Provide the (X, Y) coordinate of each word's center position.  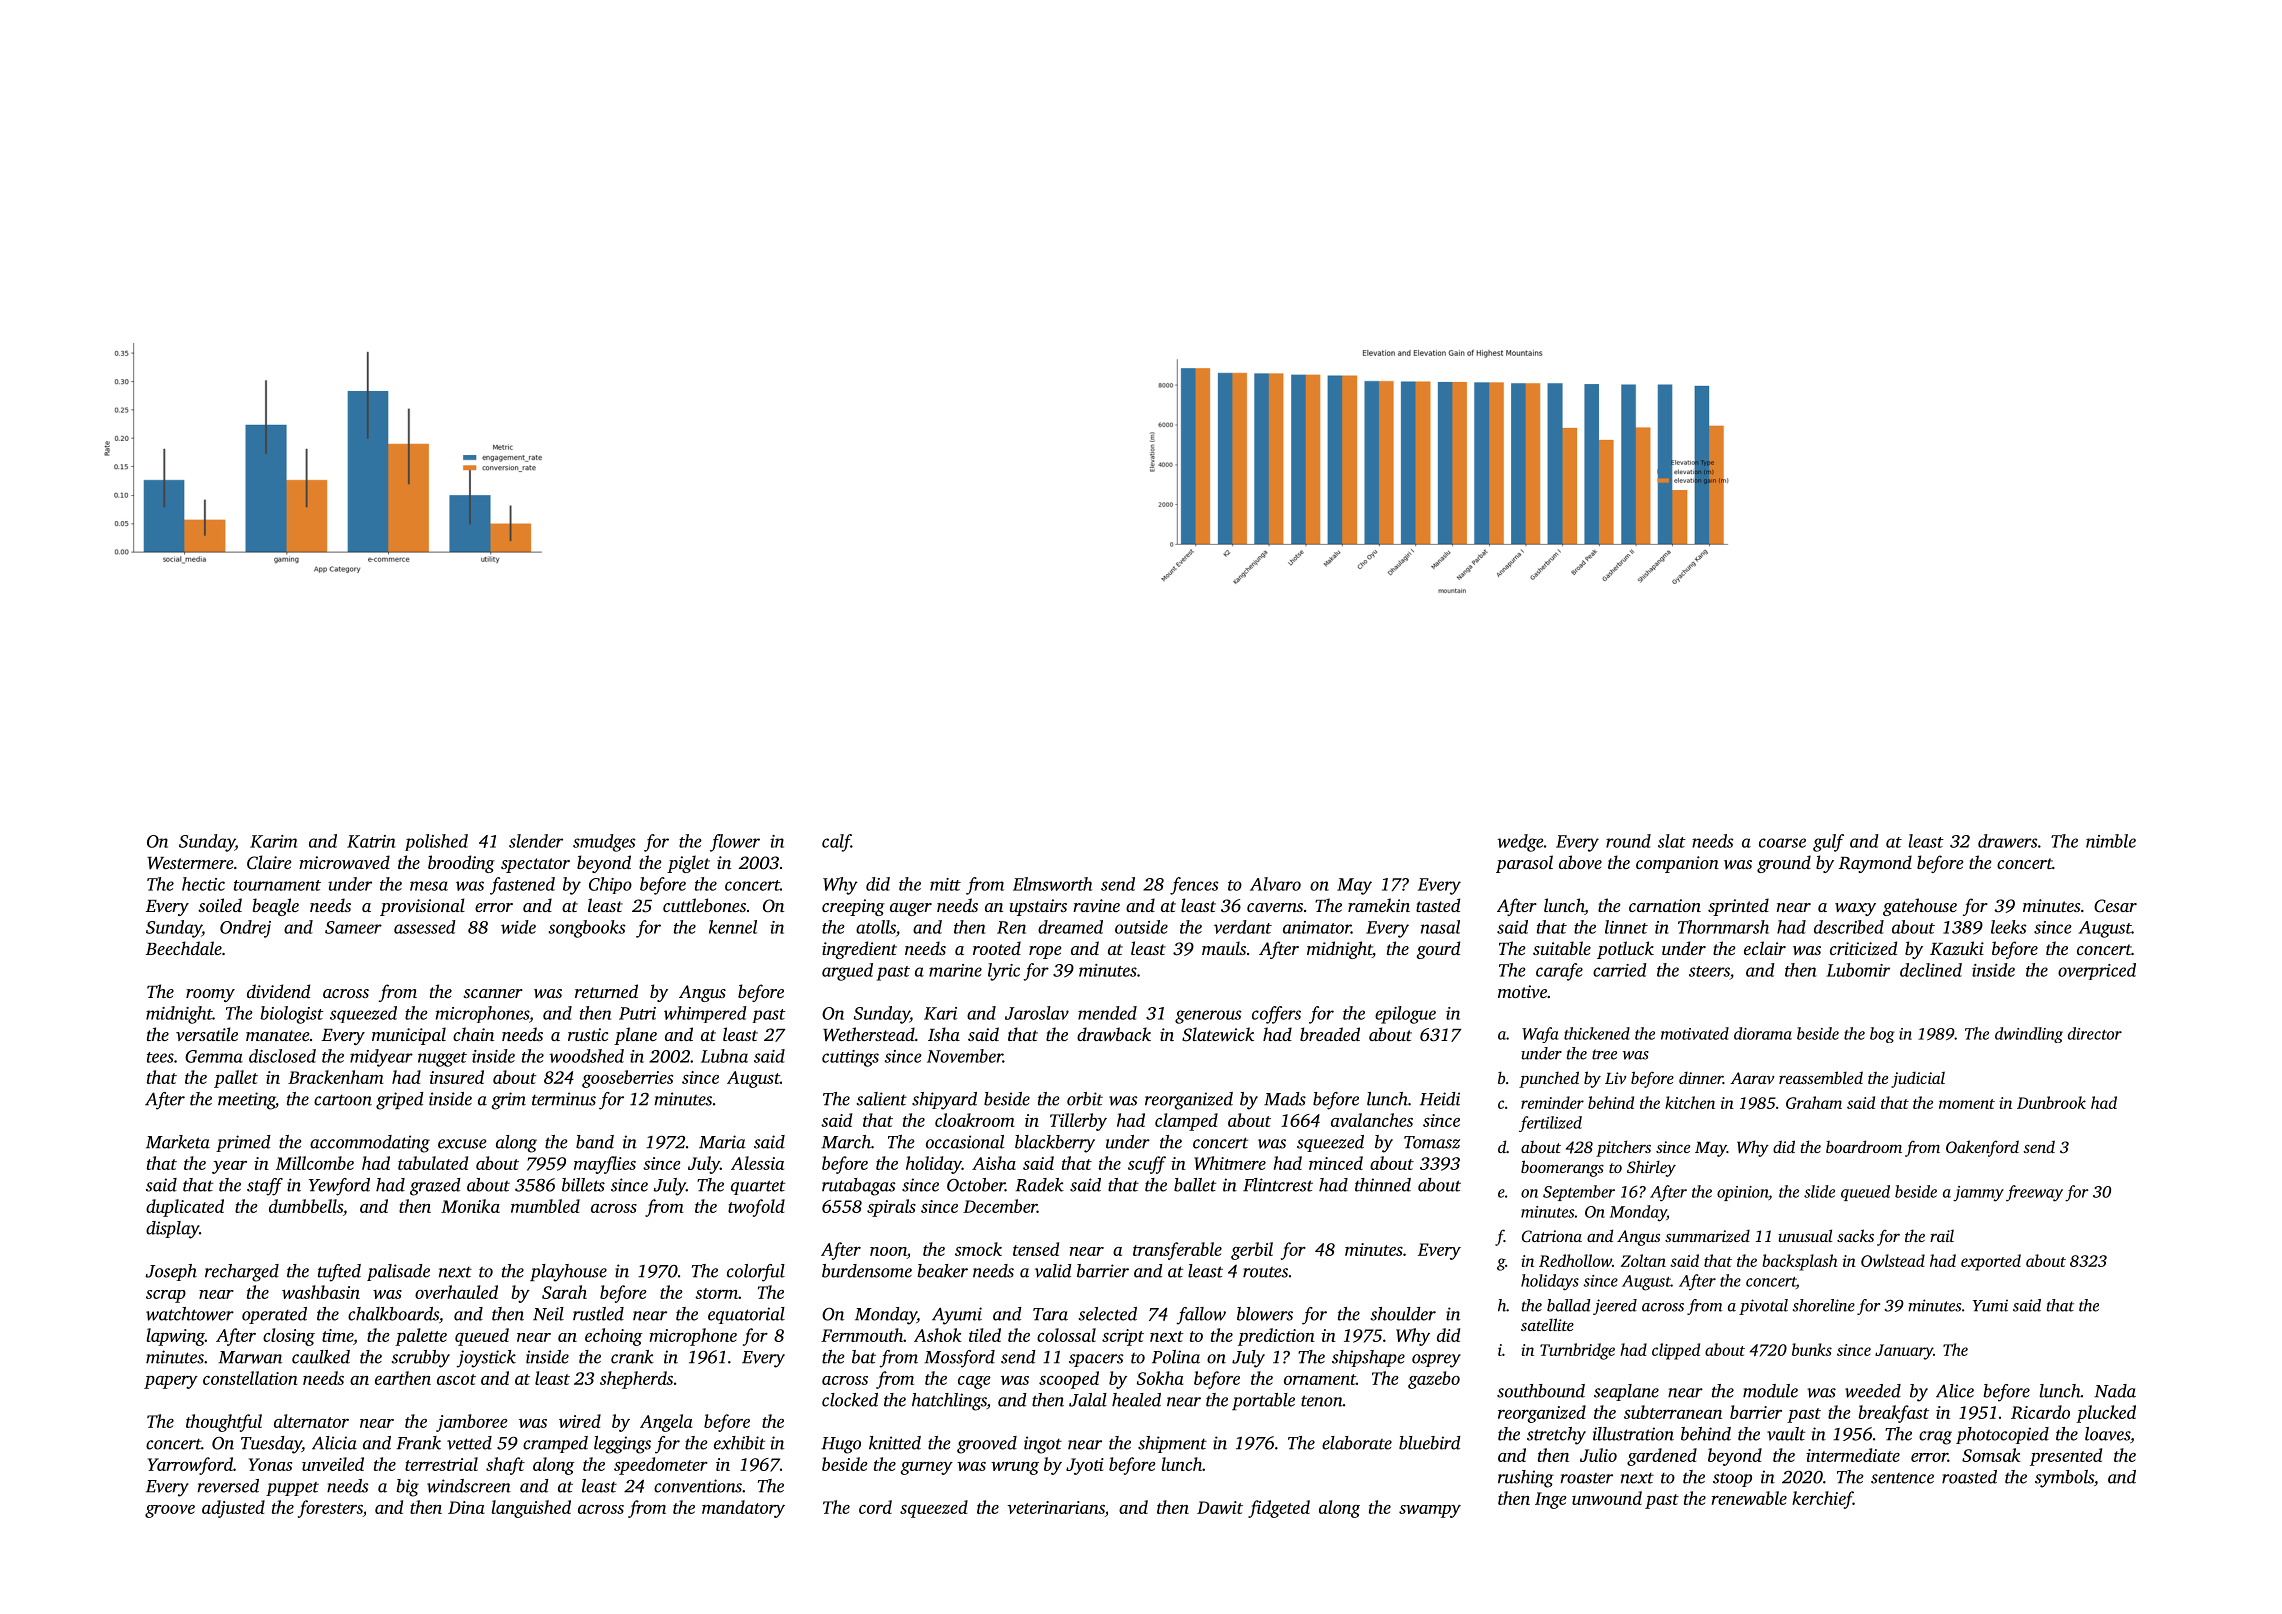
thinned (1383, 1185)
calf (836, 843)
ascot (456, 1379)
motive (1522, 991)
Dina (466, 1507)
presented (2066, 1457)
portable (1263, 1401)
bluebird (1430, 1443)
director (2095, 1033)
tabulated (433, 1163)
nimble (2111, 841)
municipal (409, 1036)
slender (536, 841)
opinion (1742, 1193)
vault (1786, 1434)
